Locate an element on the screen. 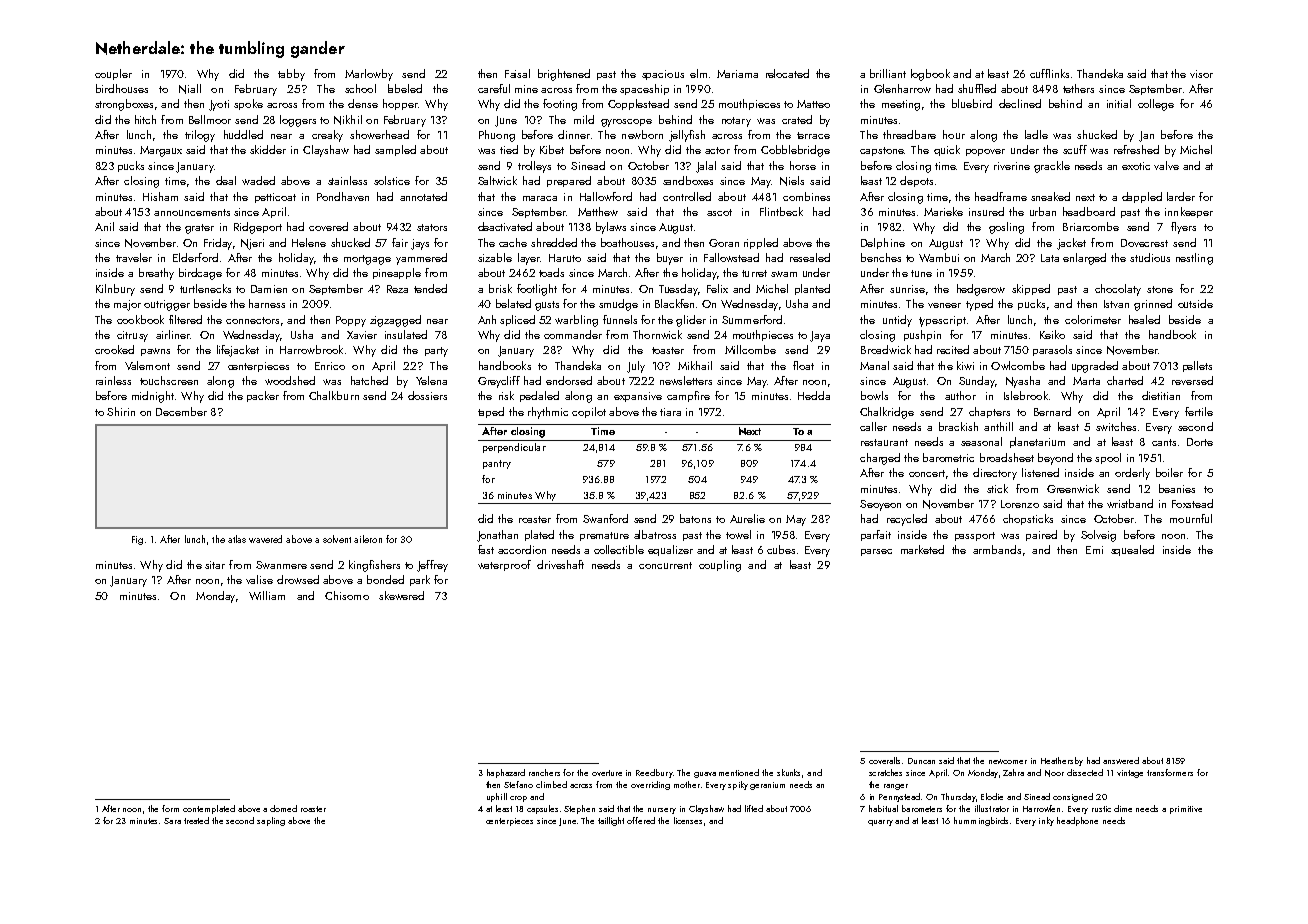  Jalal is located at coordinates (706, 167).
